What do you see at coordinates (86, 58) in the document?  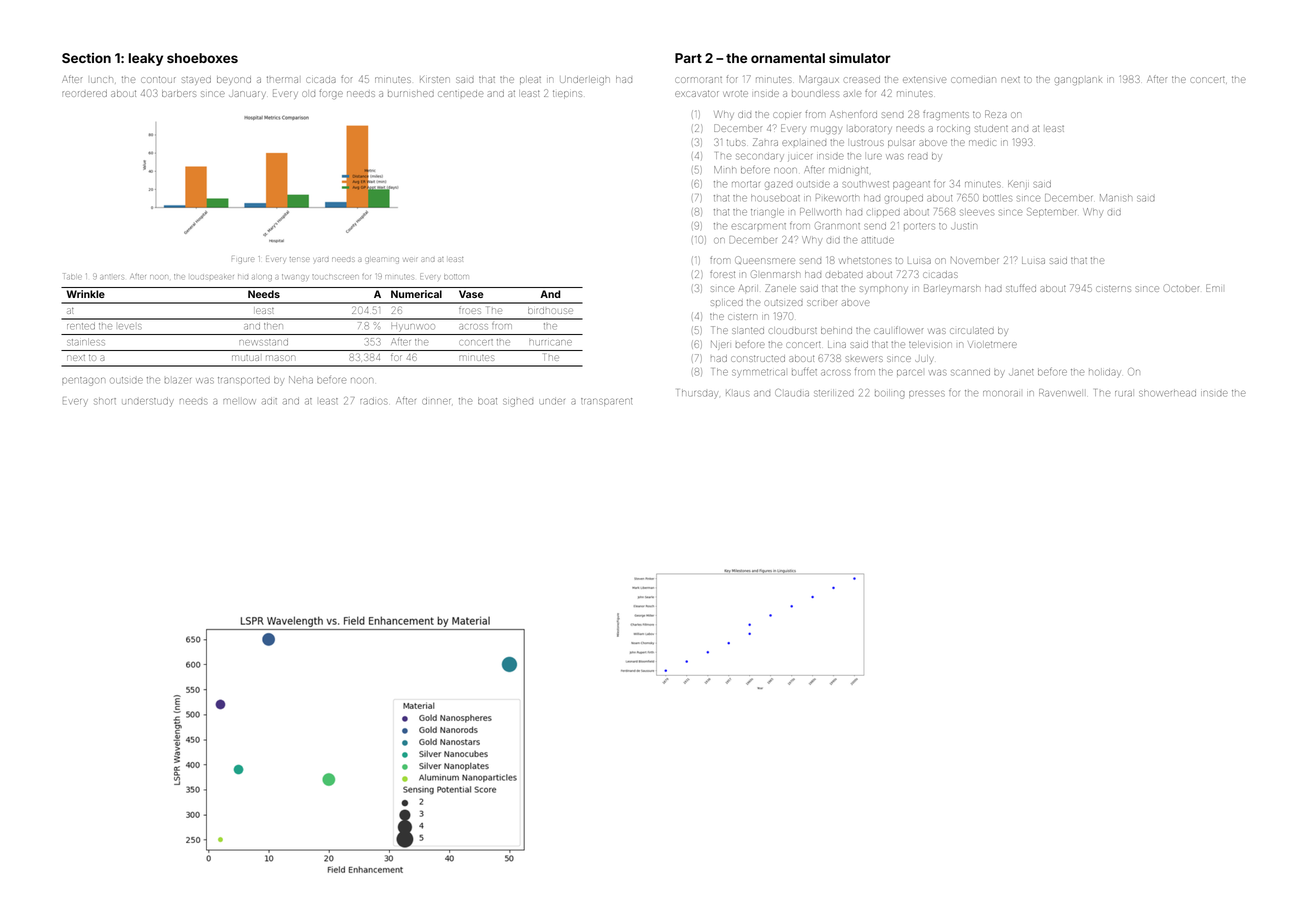 I see `Section` at bounding box center [86, 58].
